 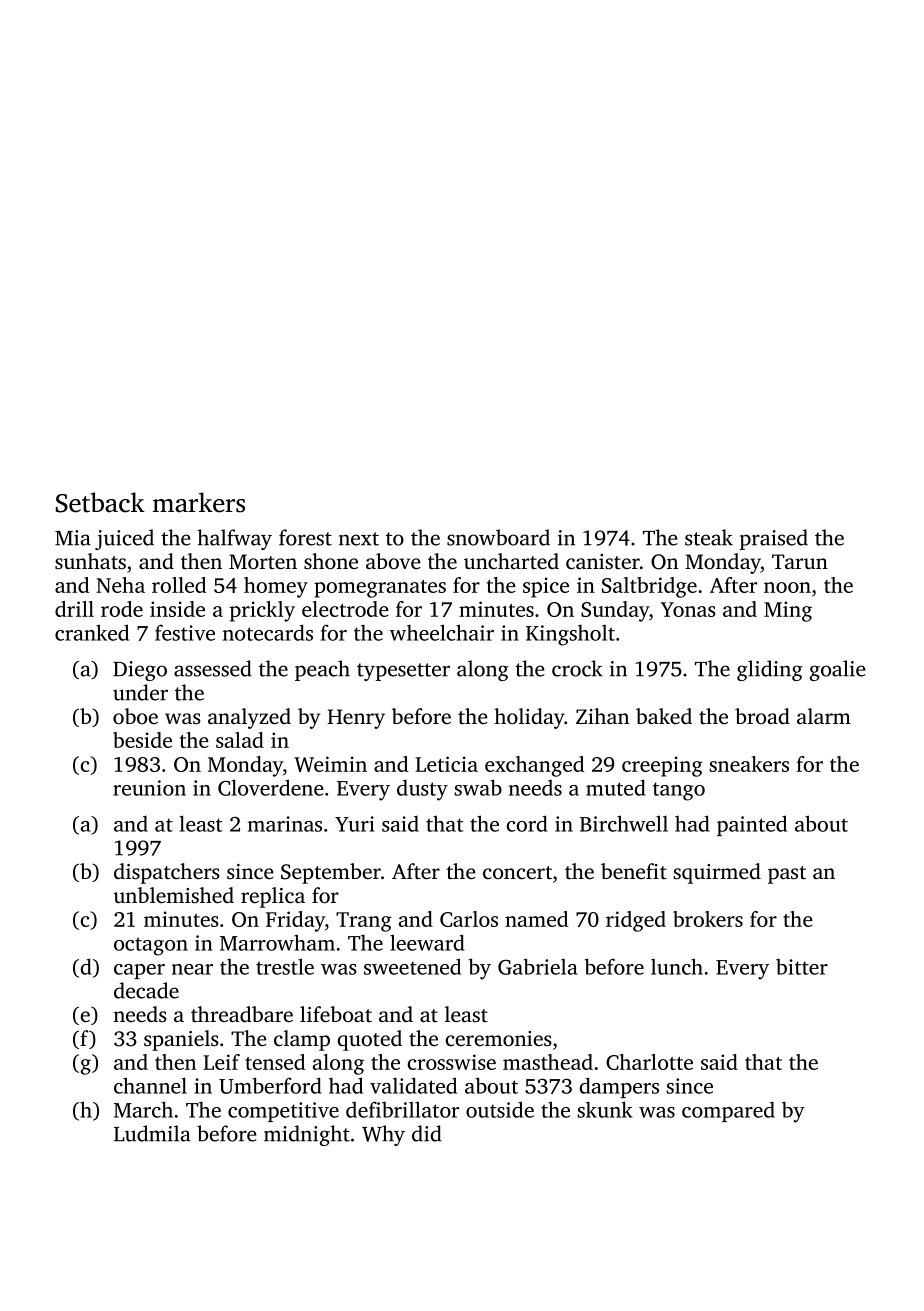 What do you see at coordinates (336, 1014) in the screenshot?
I see `lifeboat` at bounding box center [336, 1014].
